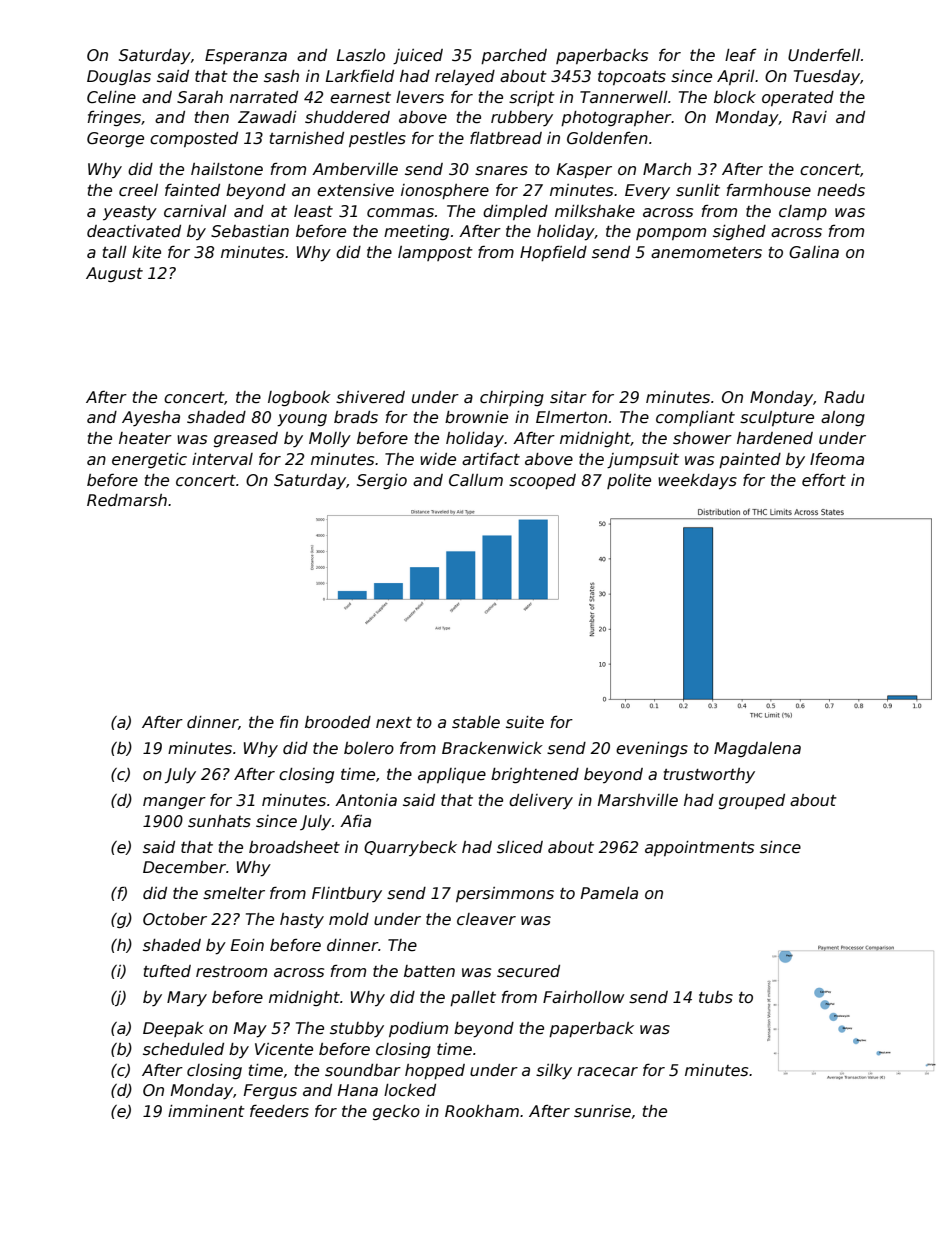  What do you see at coordinates (206, 1111) in the page?
I see `imminent` at bounding box center [206, 1111].
